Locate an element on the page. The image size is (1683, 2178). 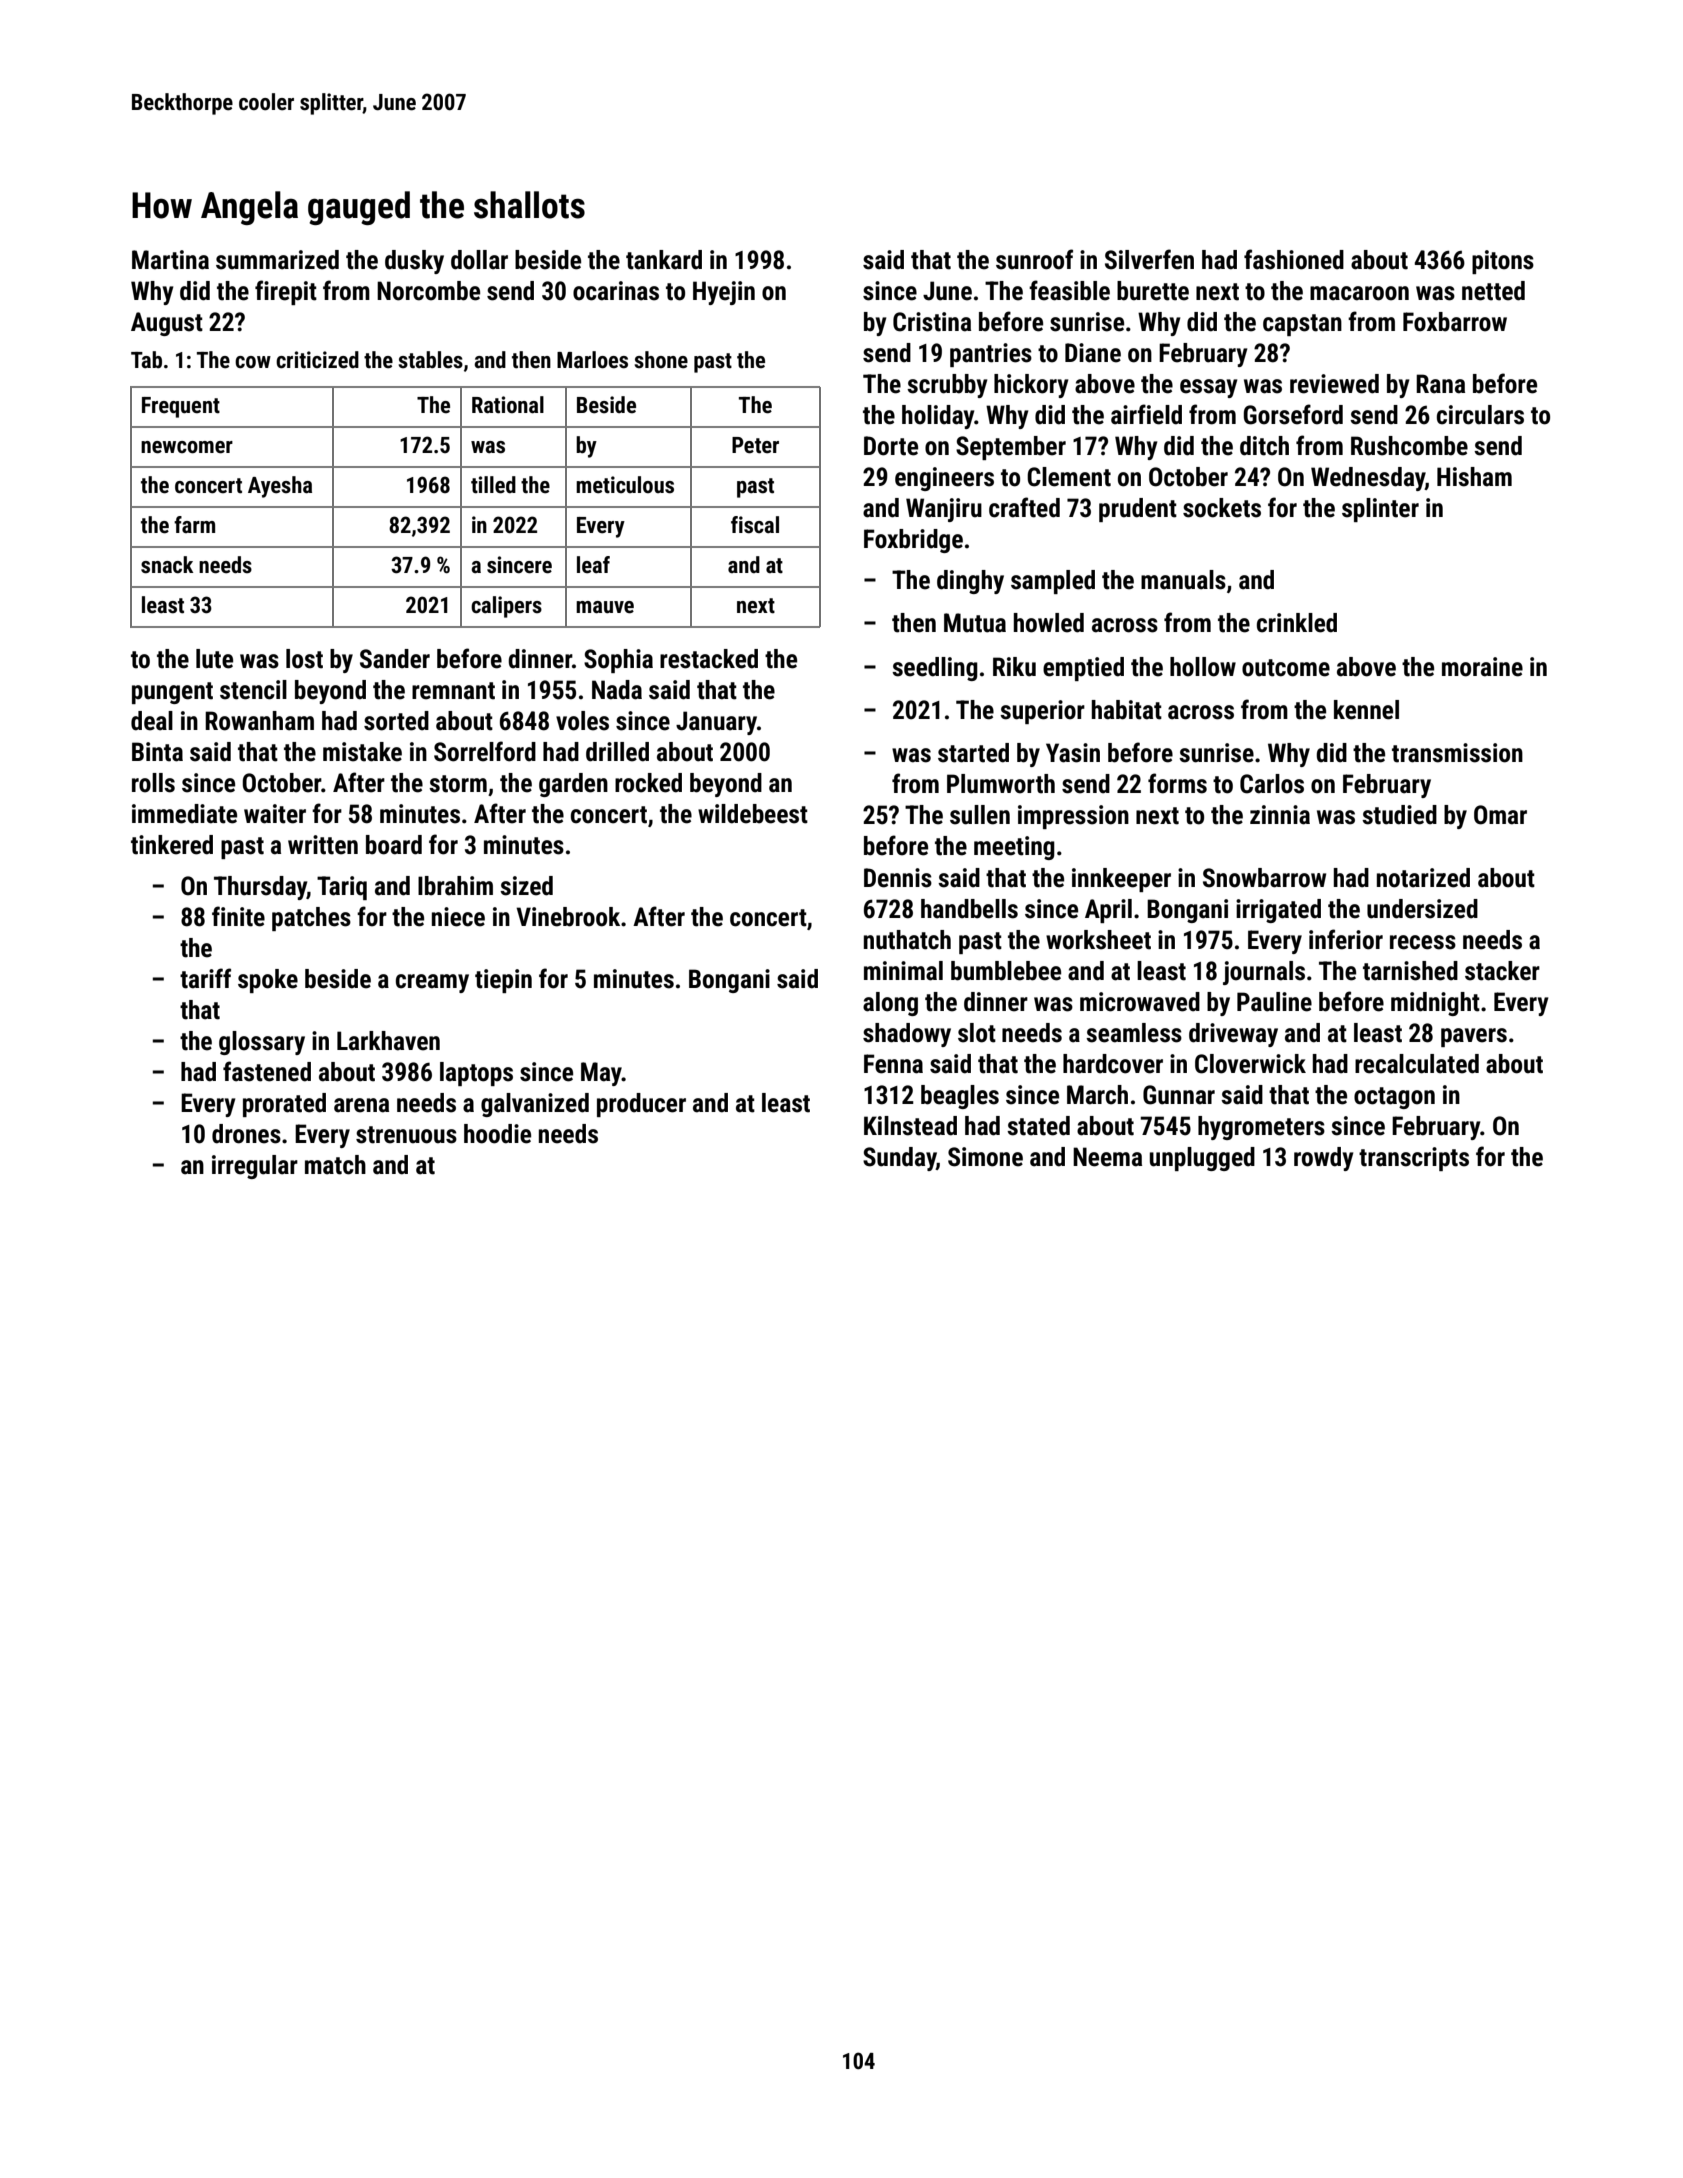
irregular is located at coordinates (255, 1167).
